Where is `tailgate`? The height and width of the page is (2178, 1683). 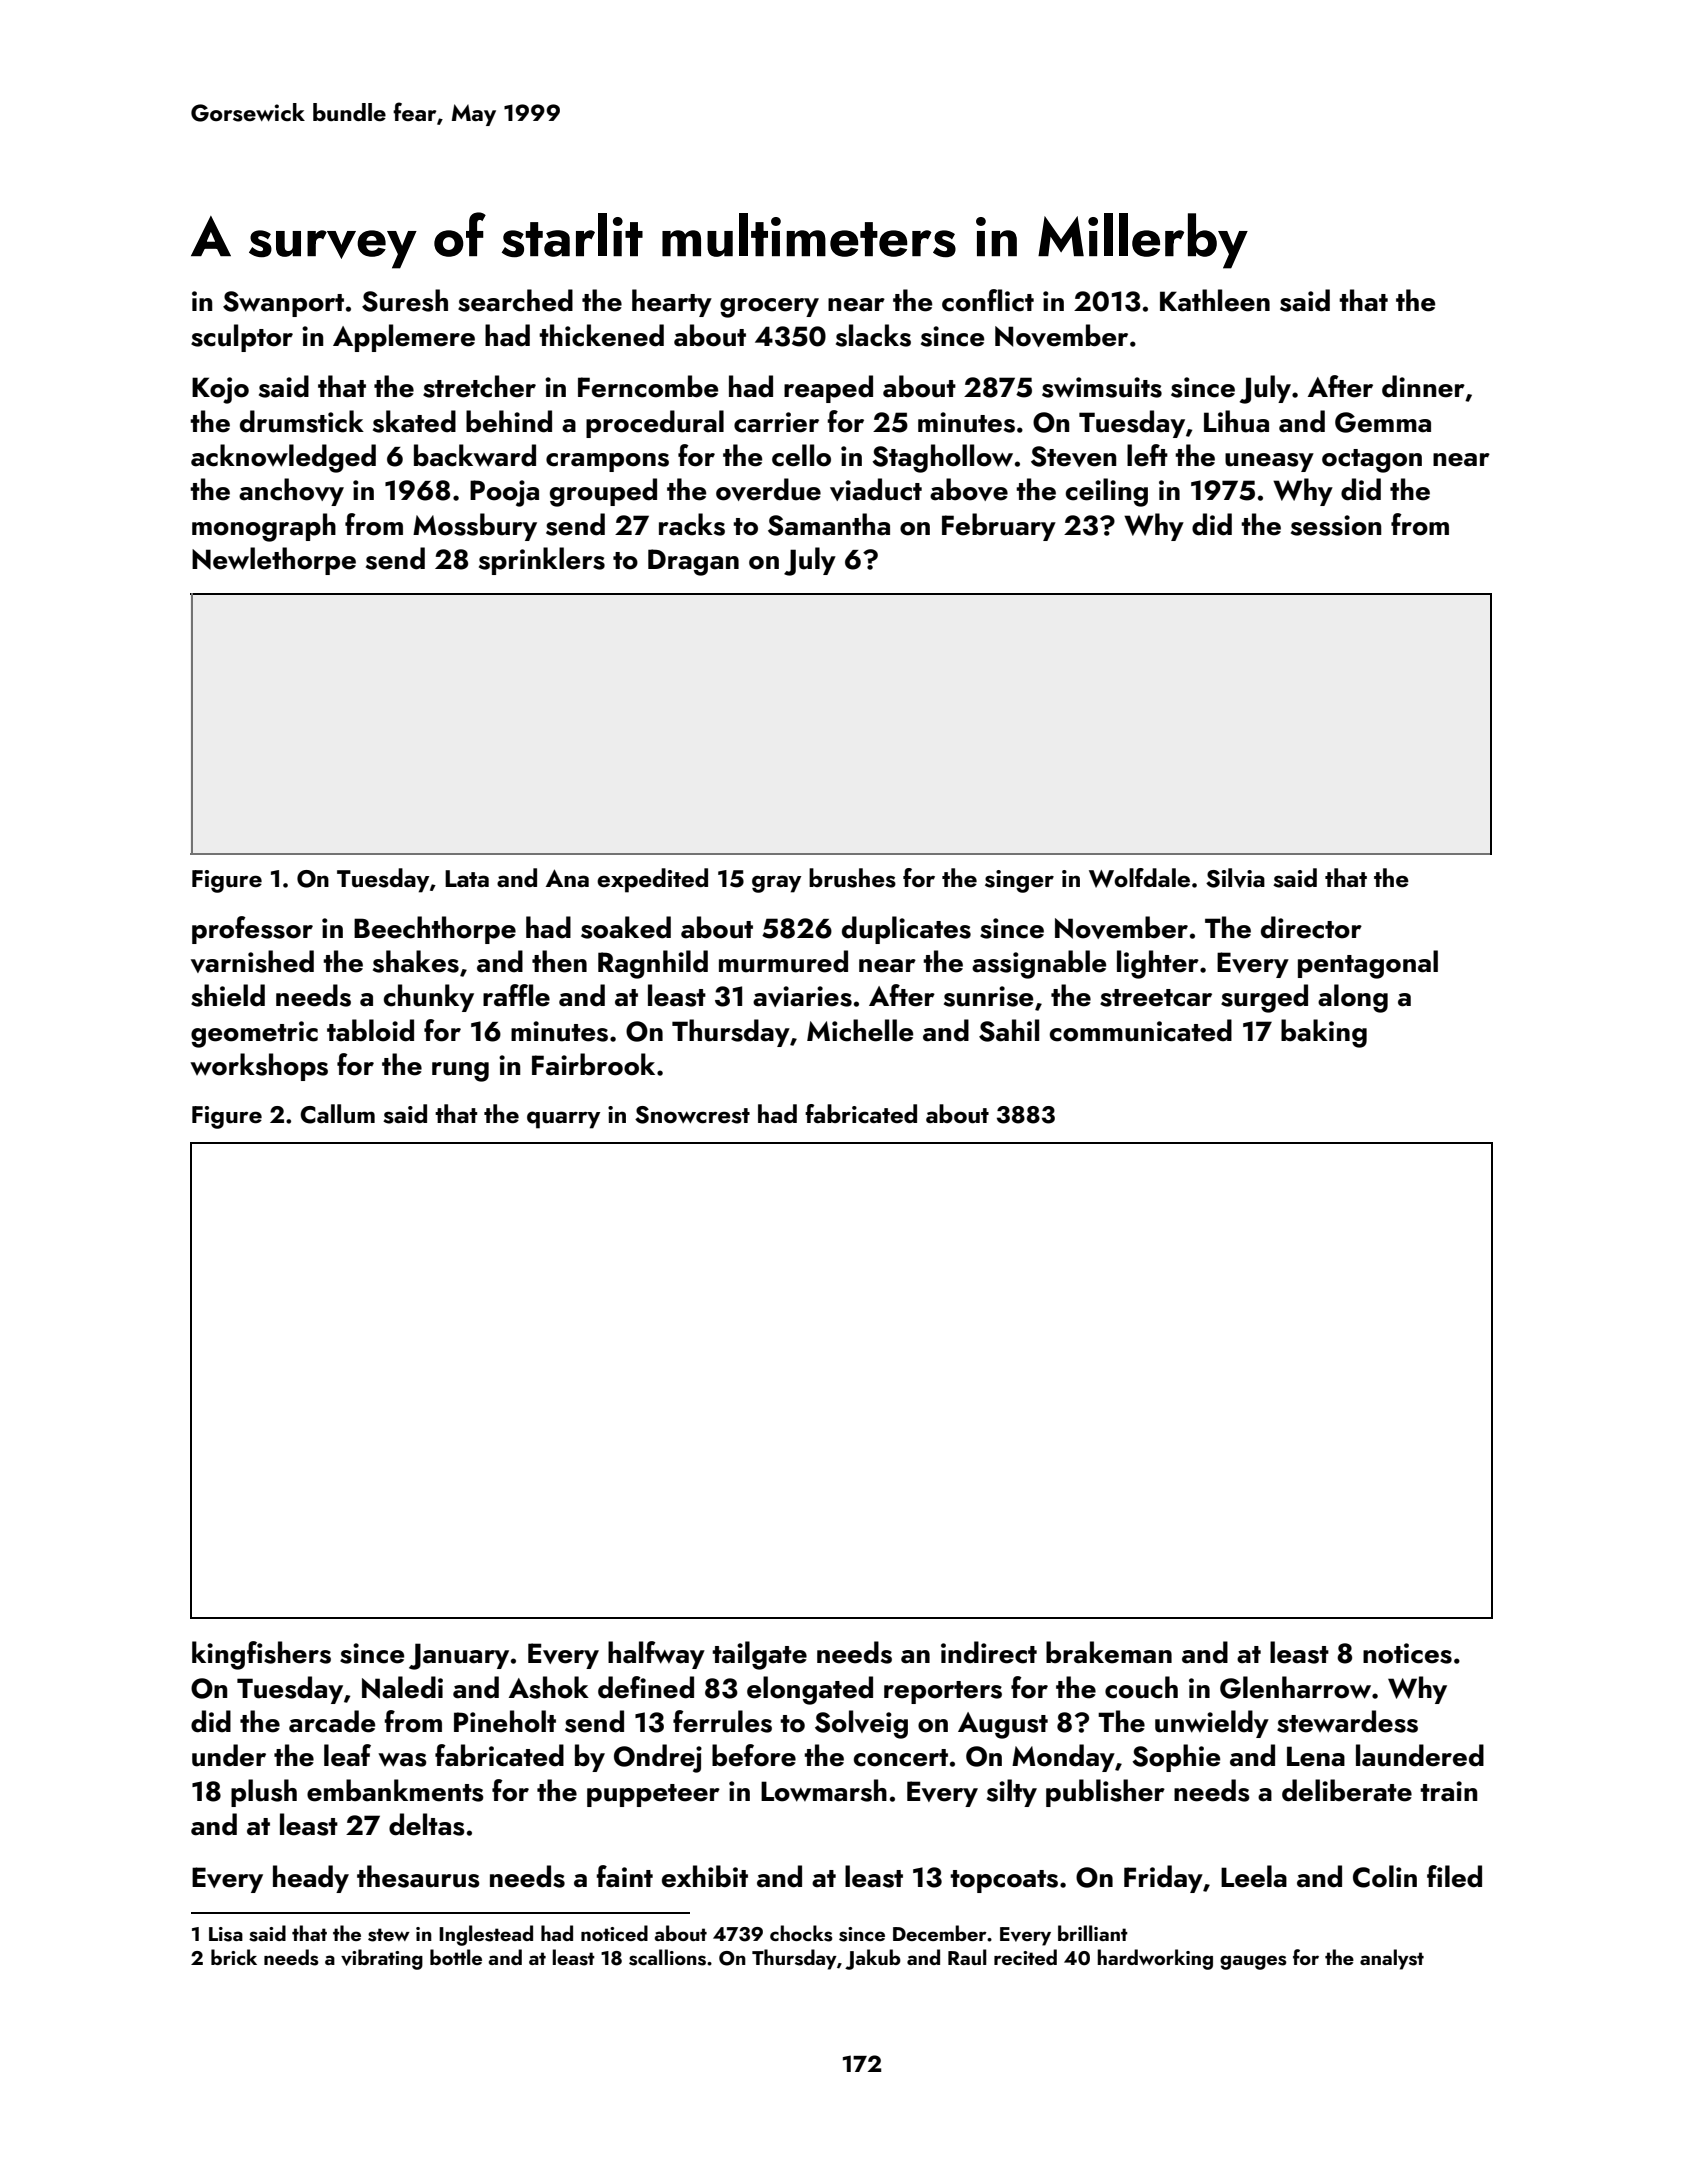 tailgate is located at coordinates (759, 1655).
